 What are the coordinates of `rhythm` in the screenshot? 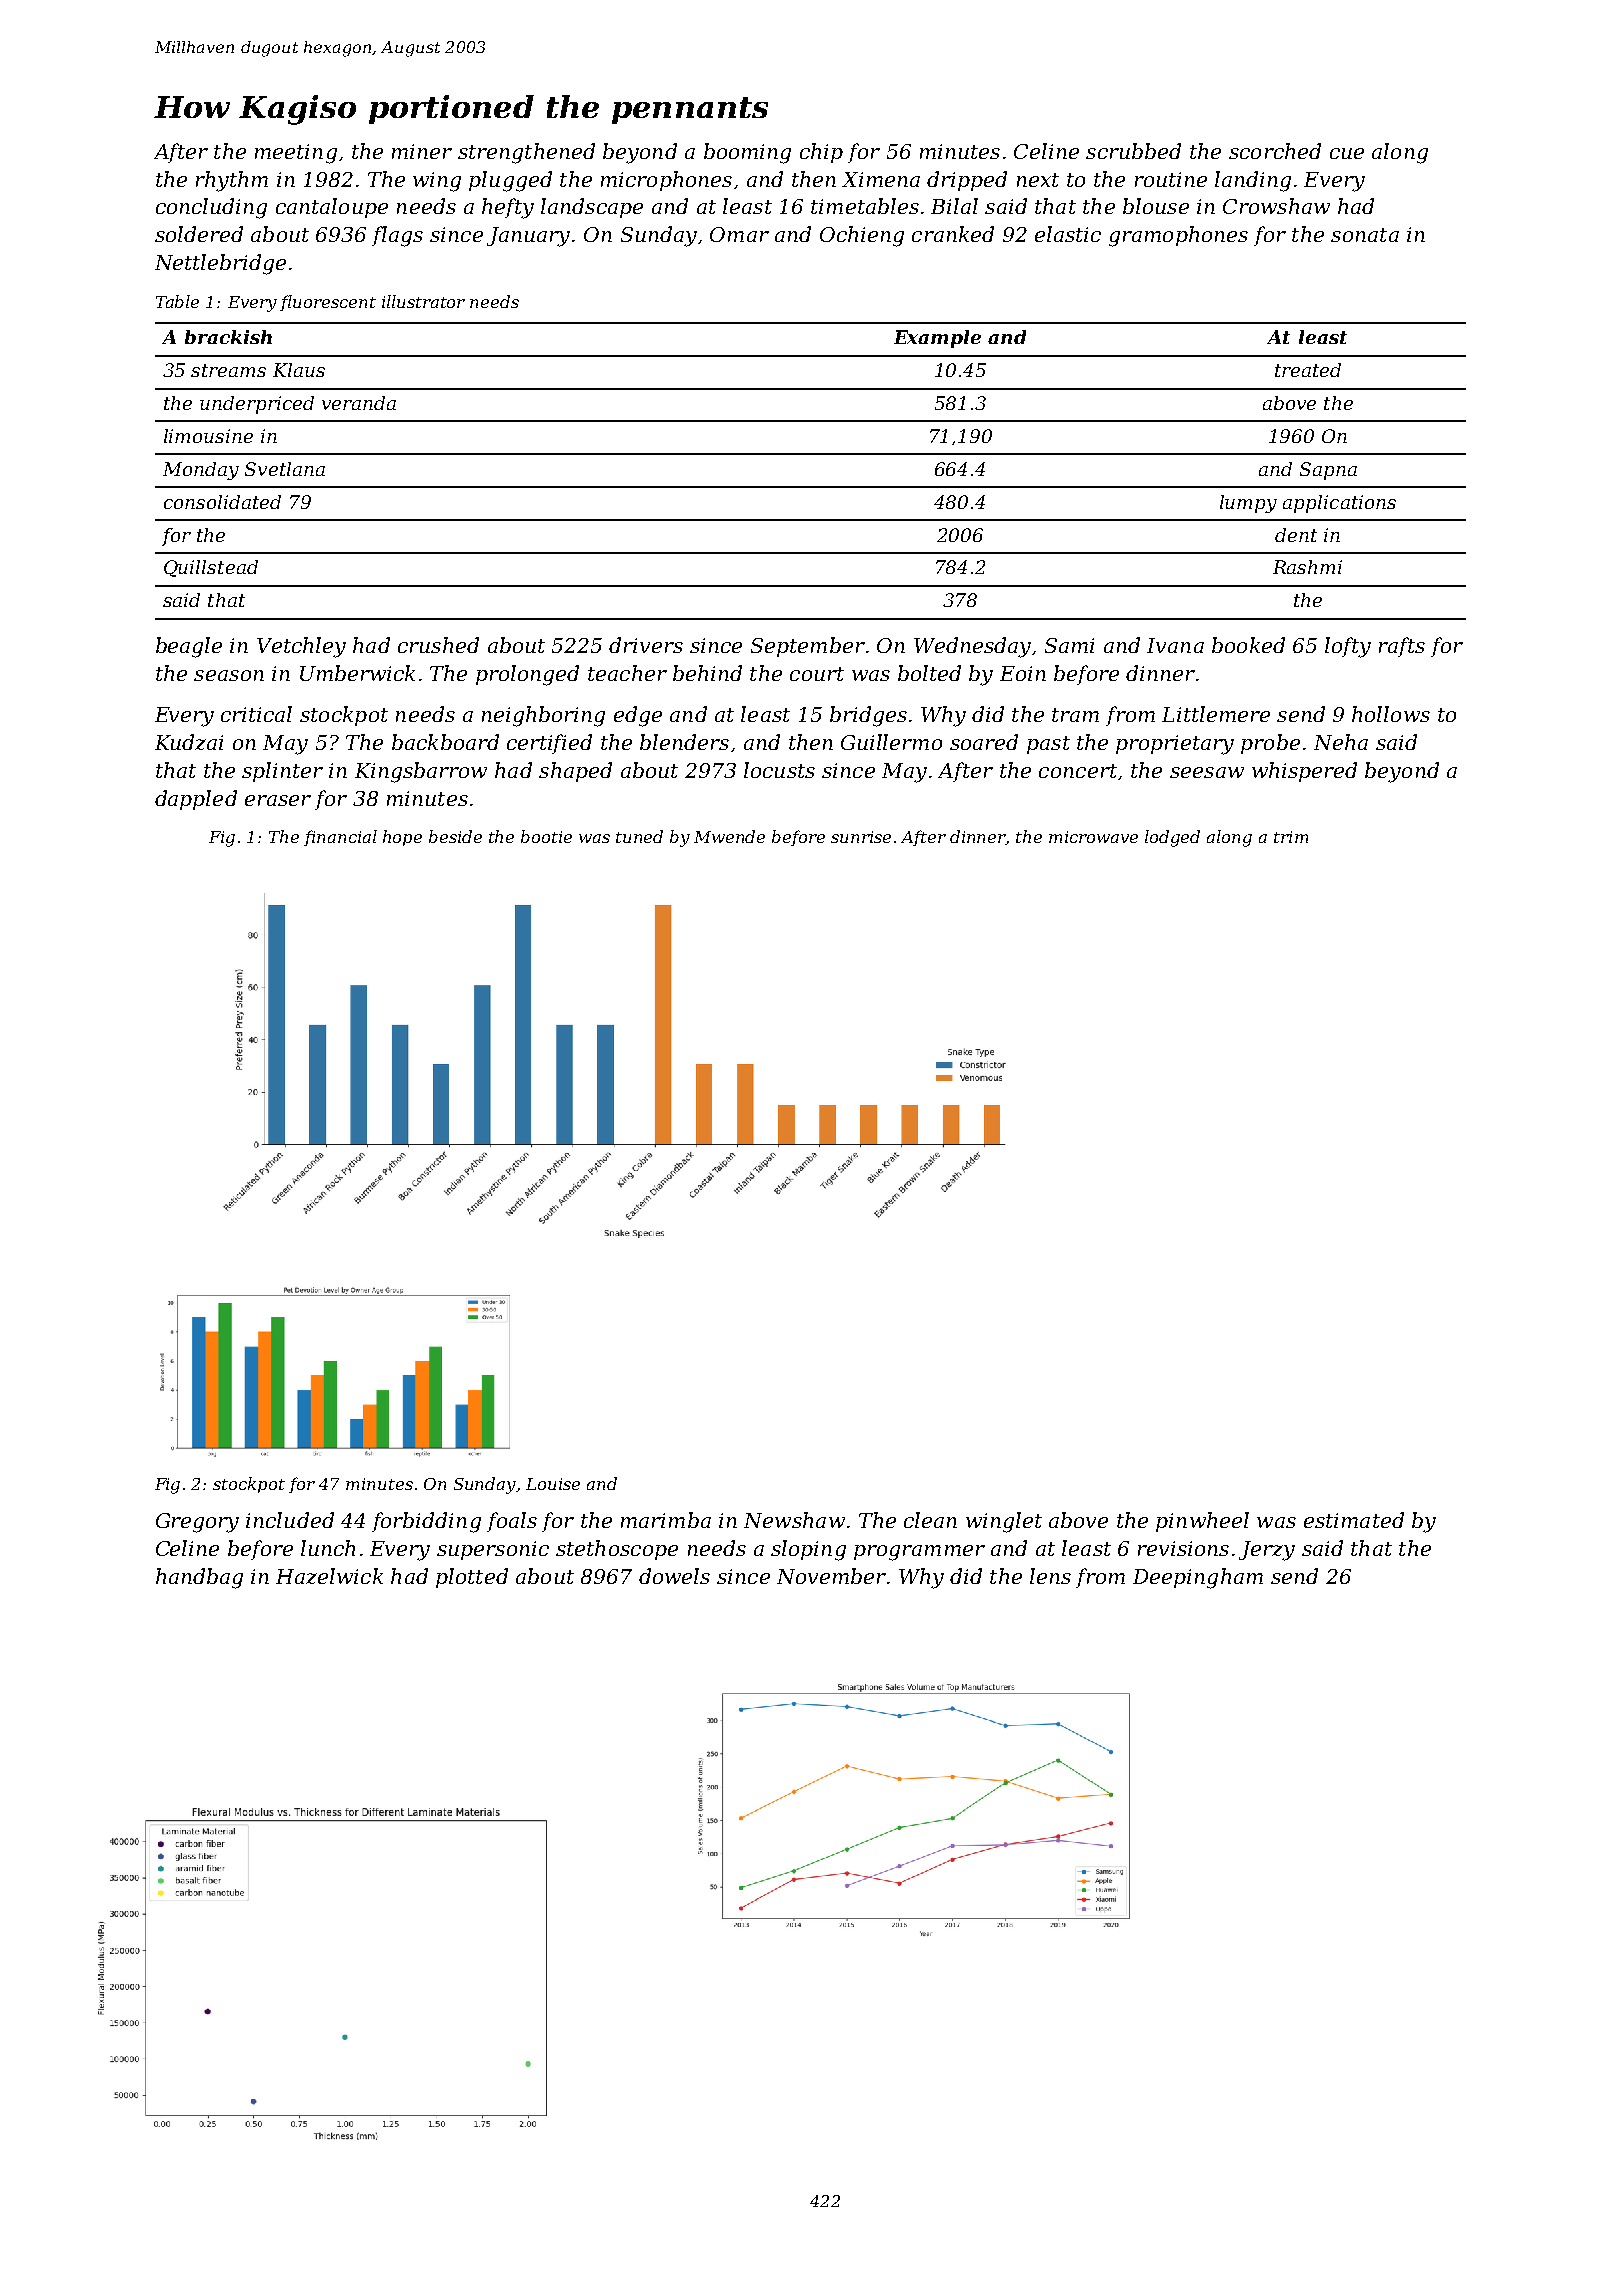 It's located at (232, 181).
